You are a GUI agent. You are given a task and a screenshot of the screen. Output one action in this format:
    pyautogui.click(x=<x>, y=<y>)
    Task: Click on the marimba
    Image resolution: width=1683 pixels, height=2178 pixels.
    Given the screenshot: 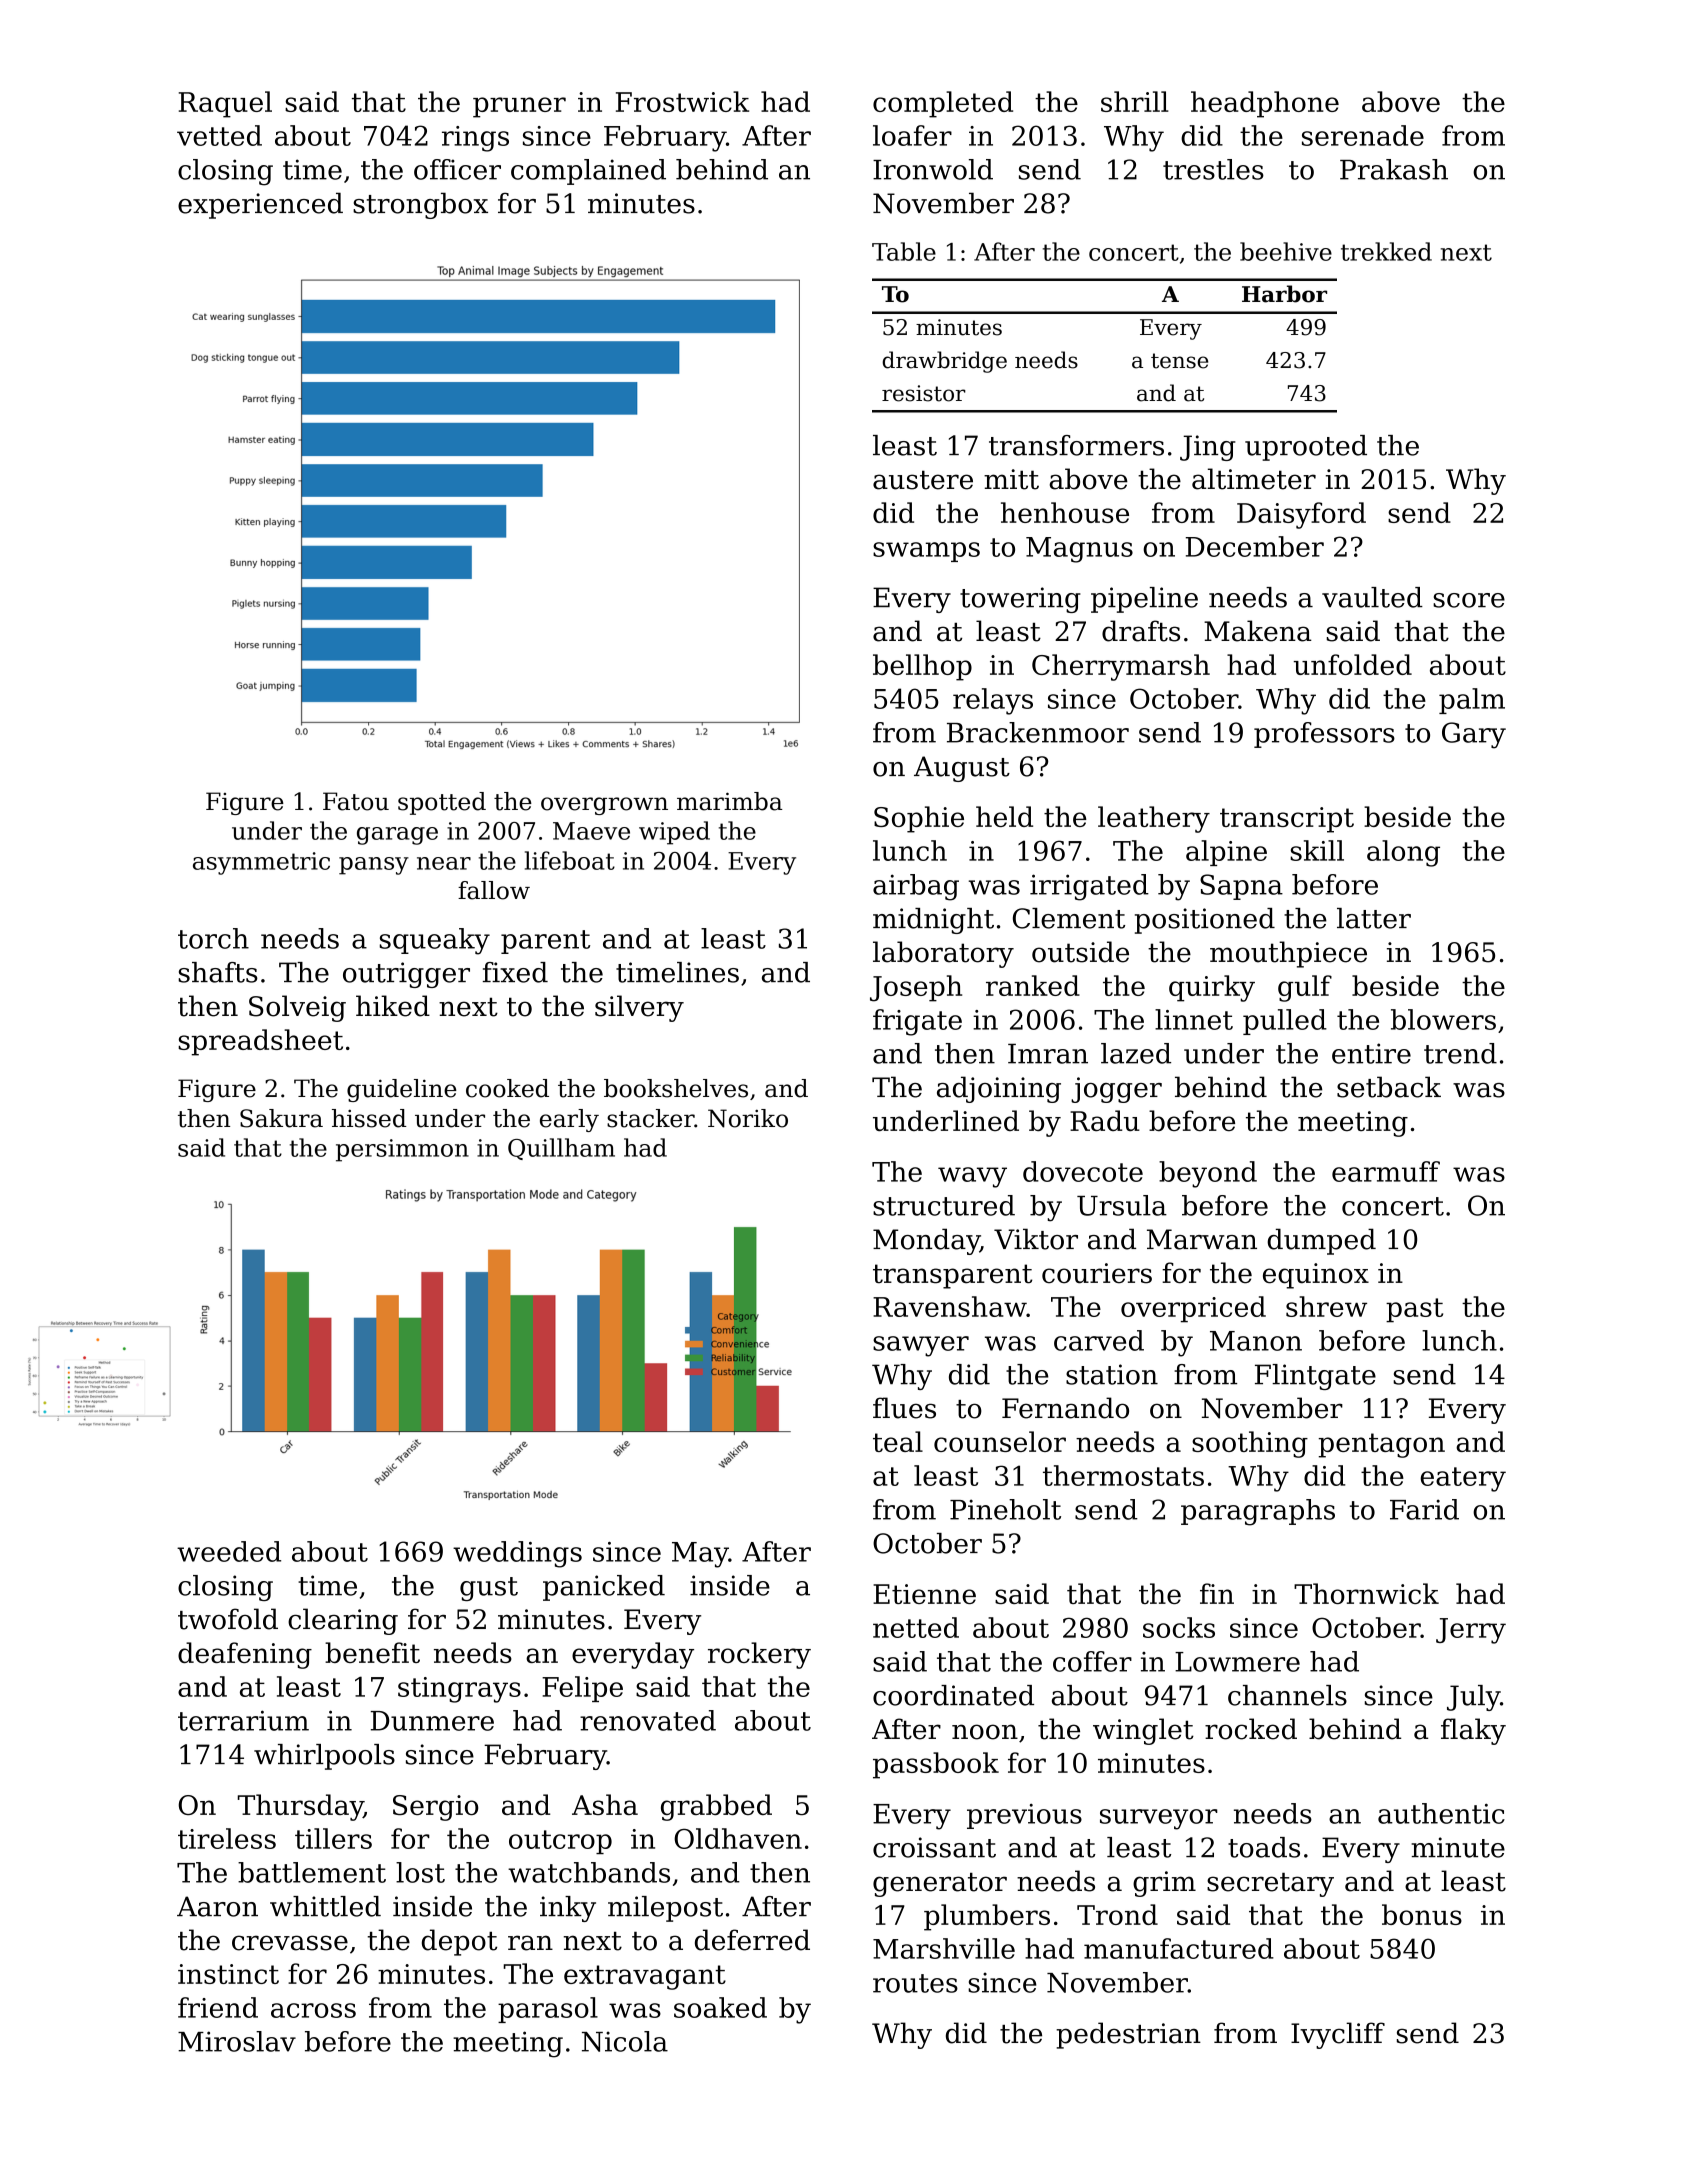 What is the action you would take?
    pyautogui.click(x=729, y=801)
